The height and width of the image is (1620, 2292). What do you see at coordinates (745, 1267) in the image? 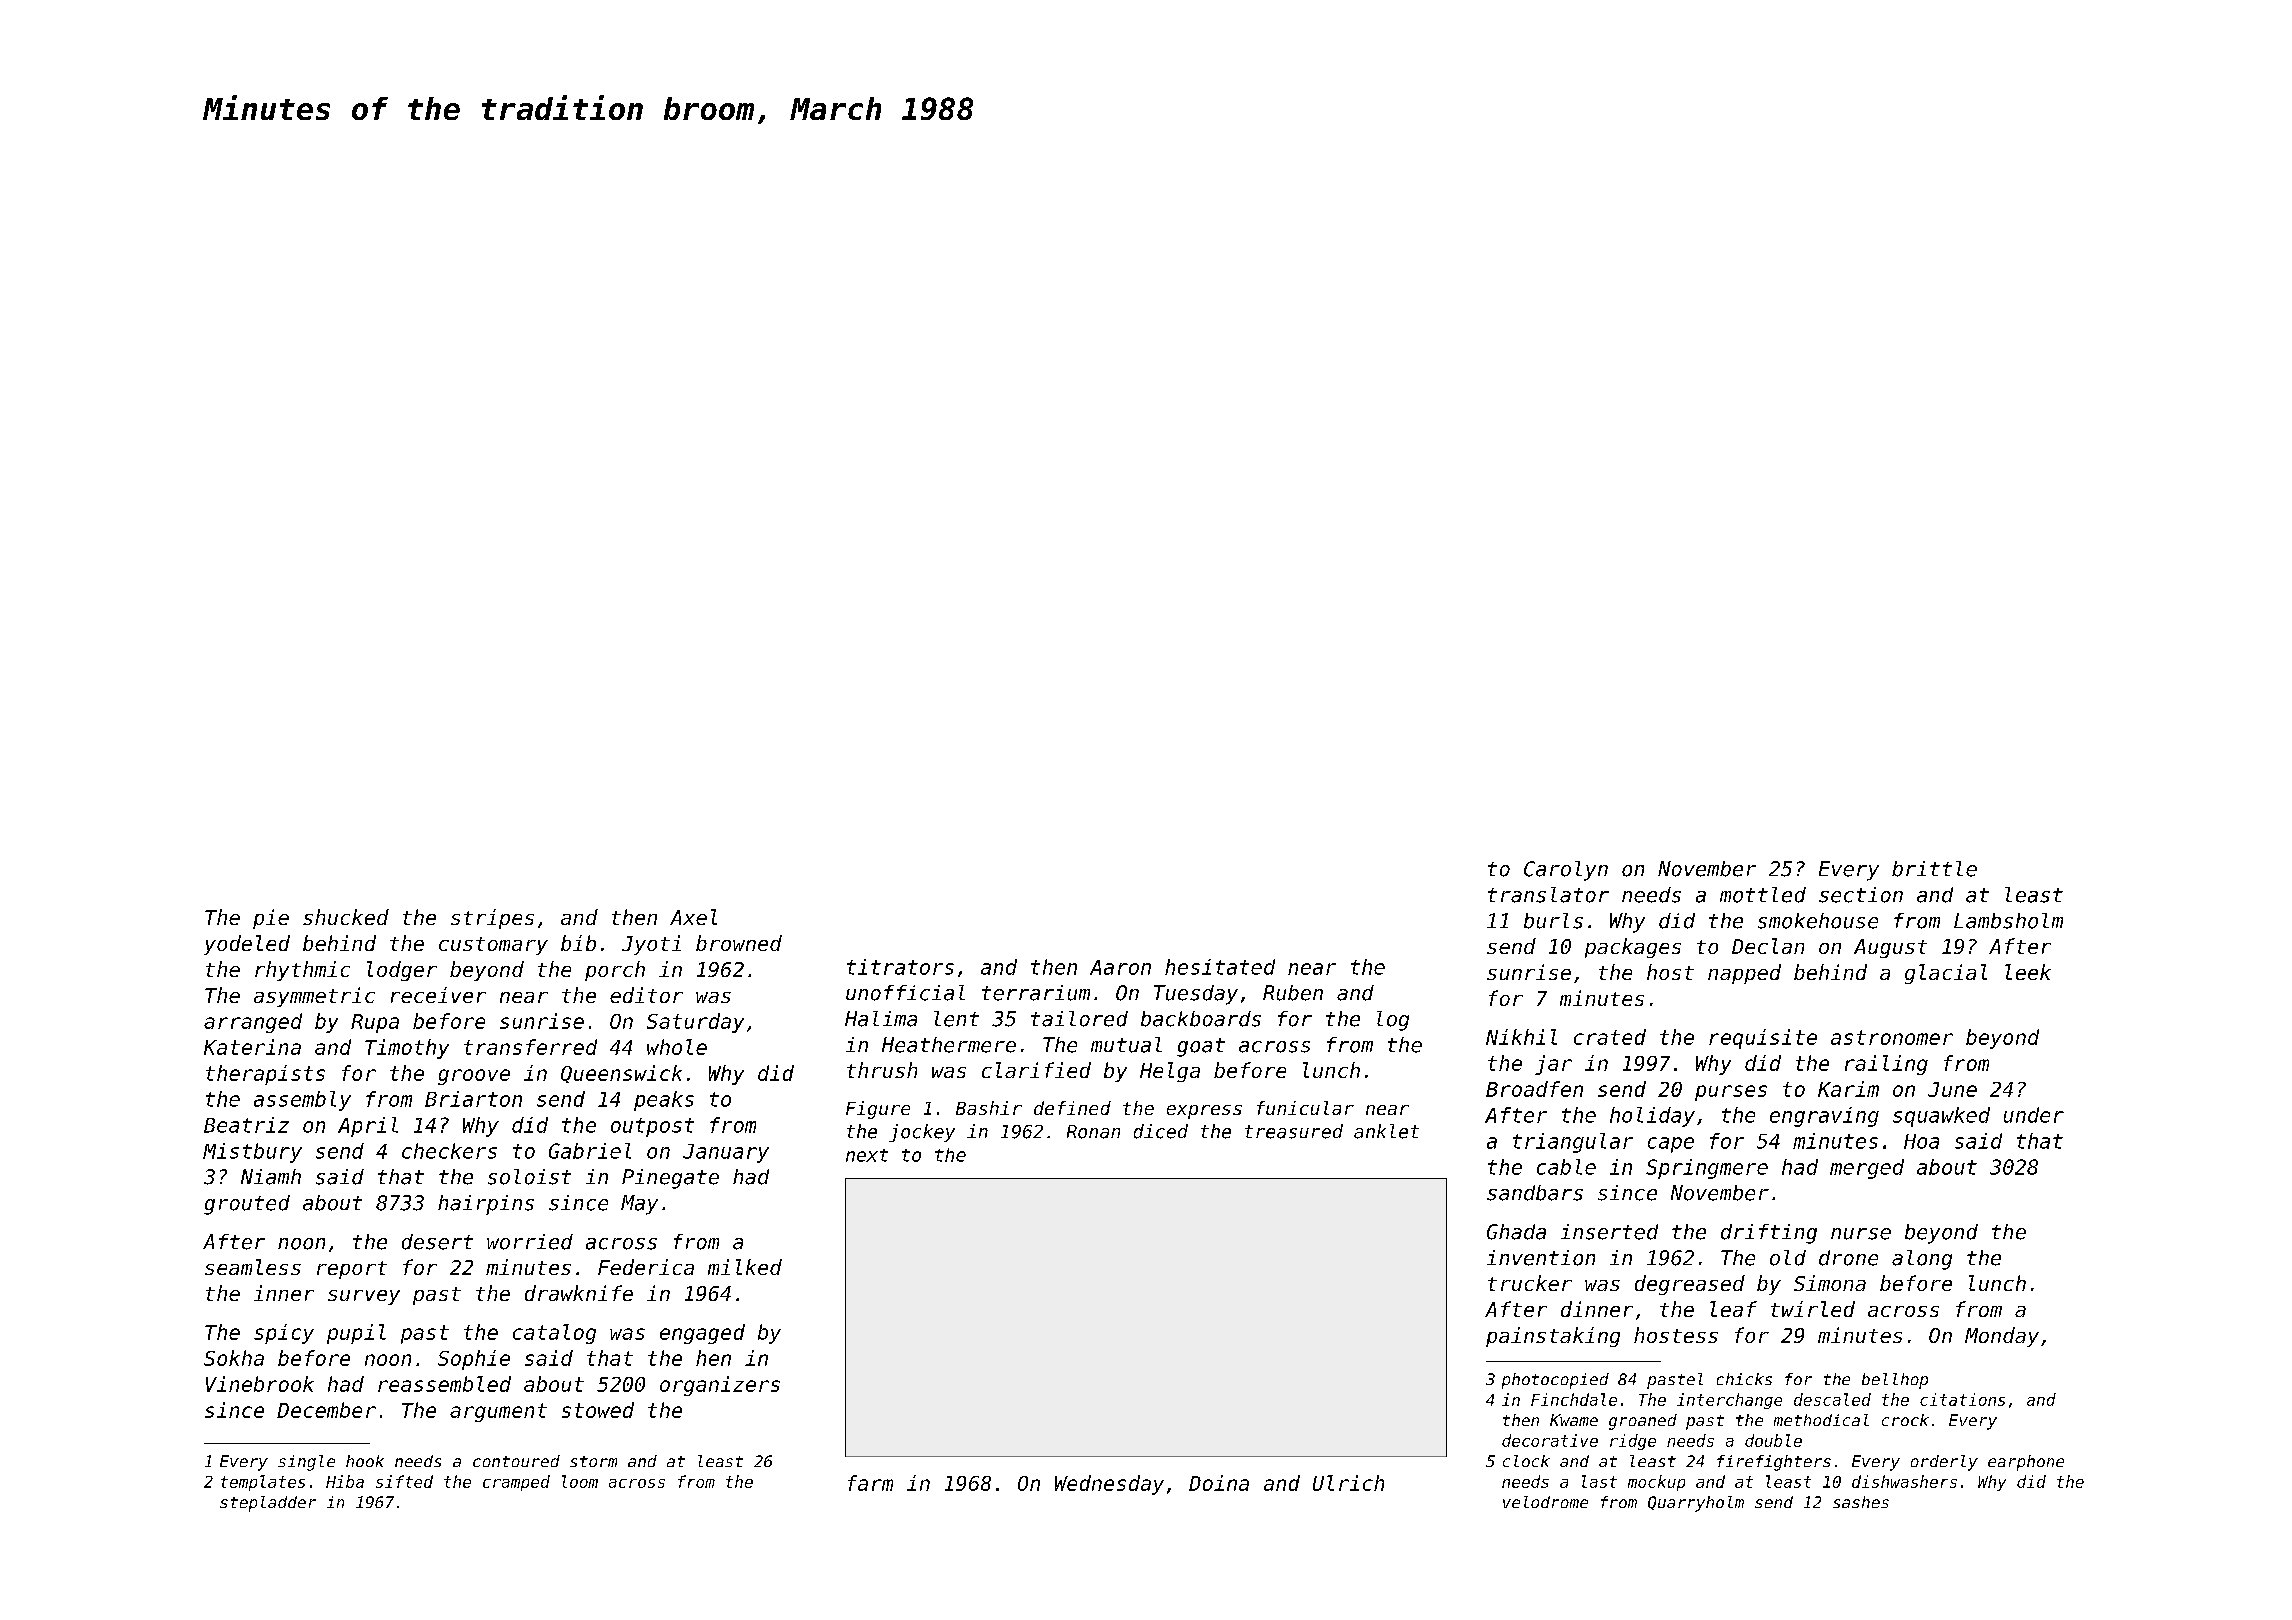
I see `milked` at bounding box center [745, 1267].
